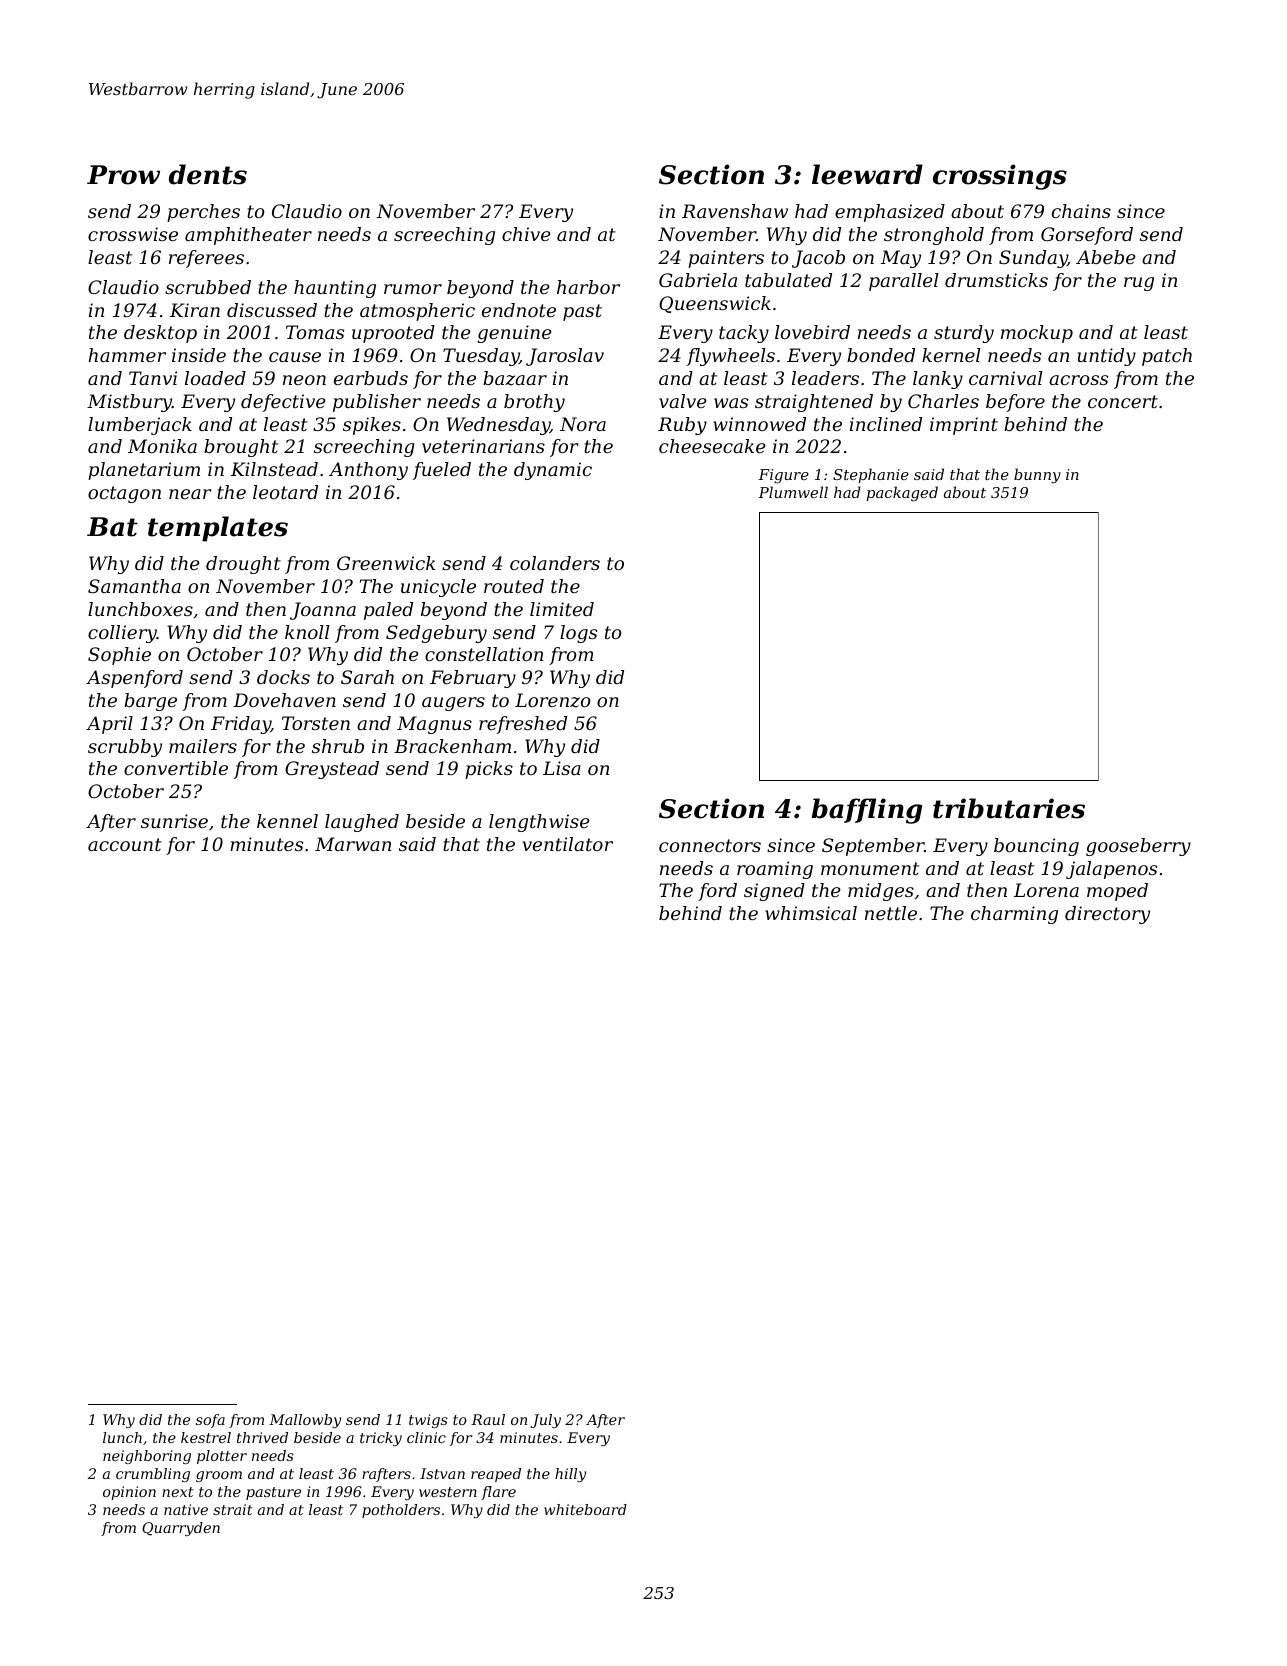  Describe the element at coordinates (578, 634) in the page. I see `logs` at that location.
